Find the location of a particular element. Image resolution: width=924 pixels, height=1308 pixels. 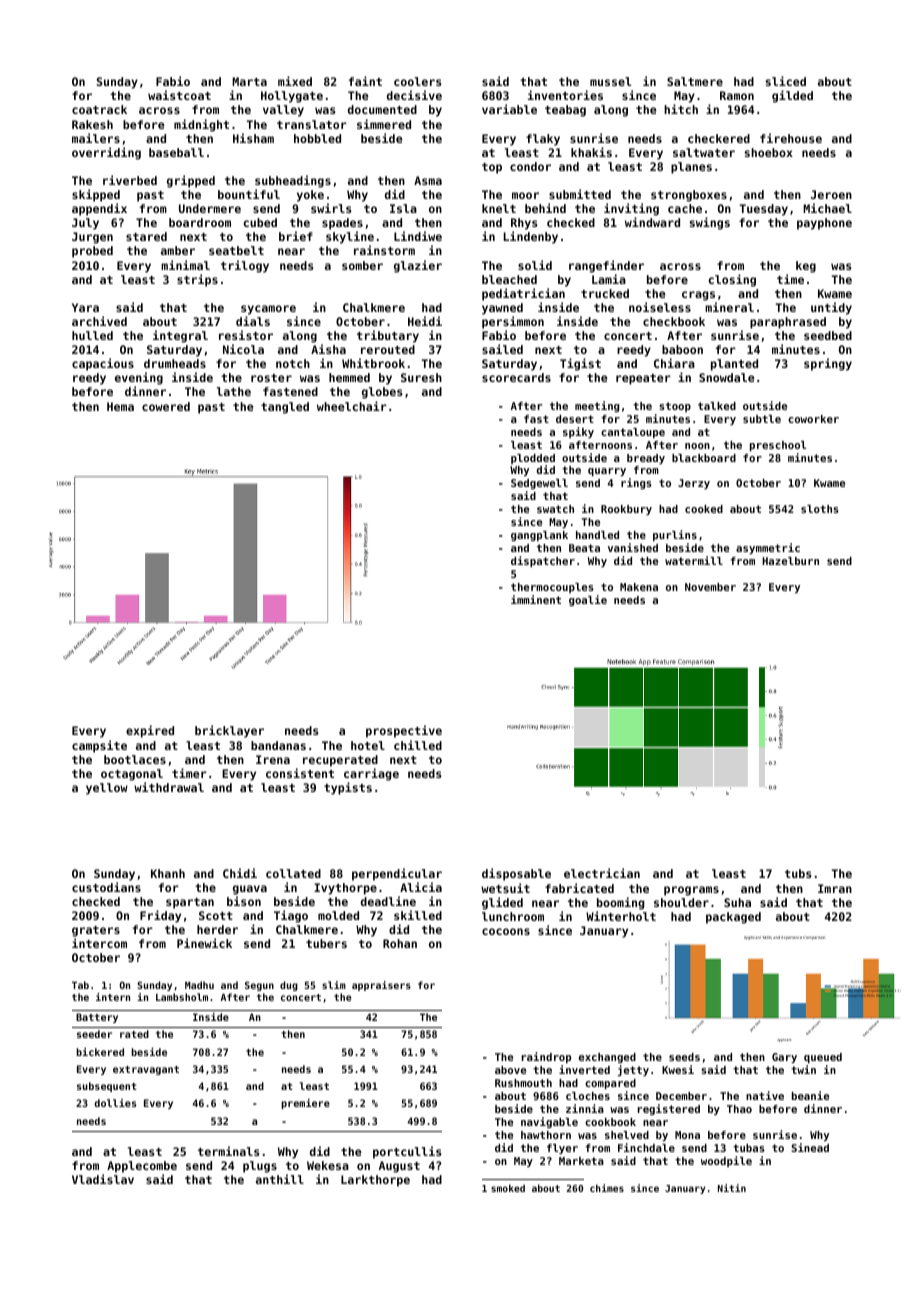

archived is located at coordinates (99, 321).
